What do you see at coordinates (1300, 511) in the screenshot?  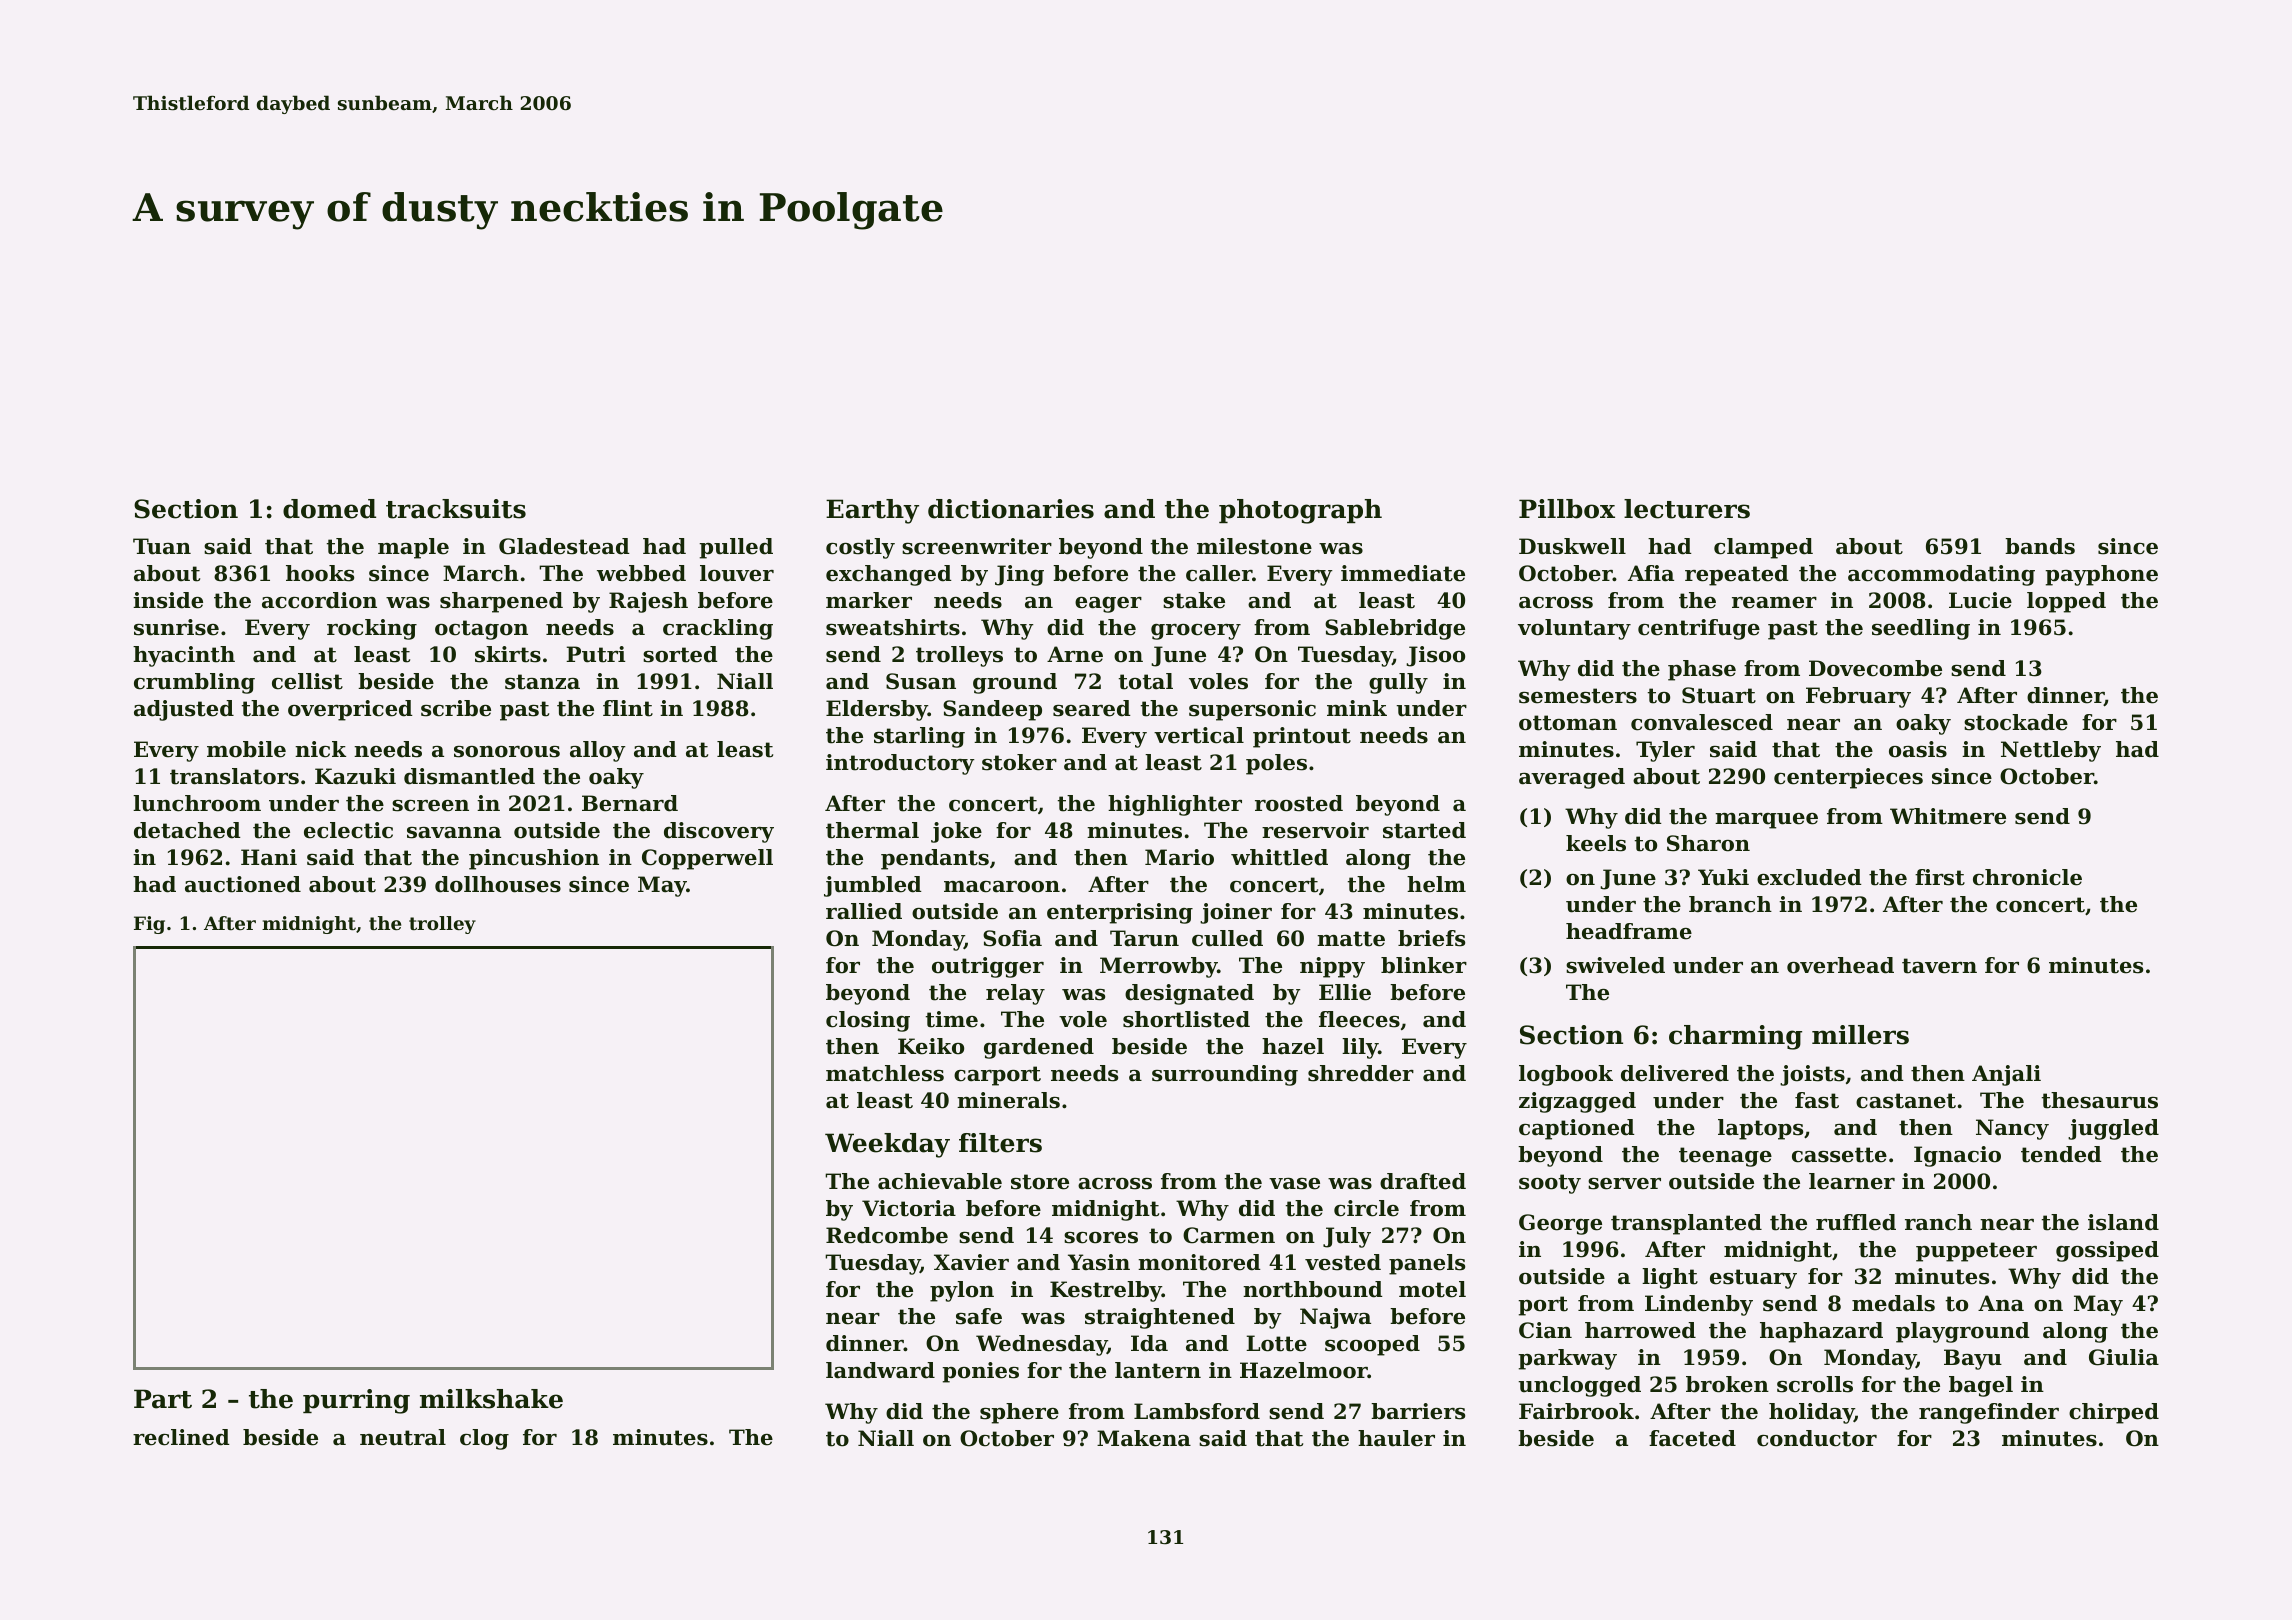 I see `photograph` at bounding box center [1300, 511].
